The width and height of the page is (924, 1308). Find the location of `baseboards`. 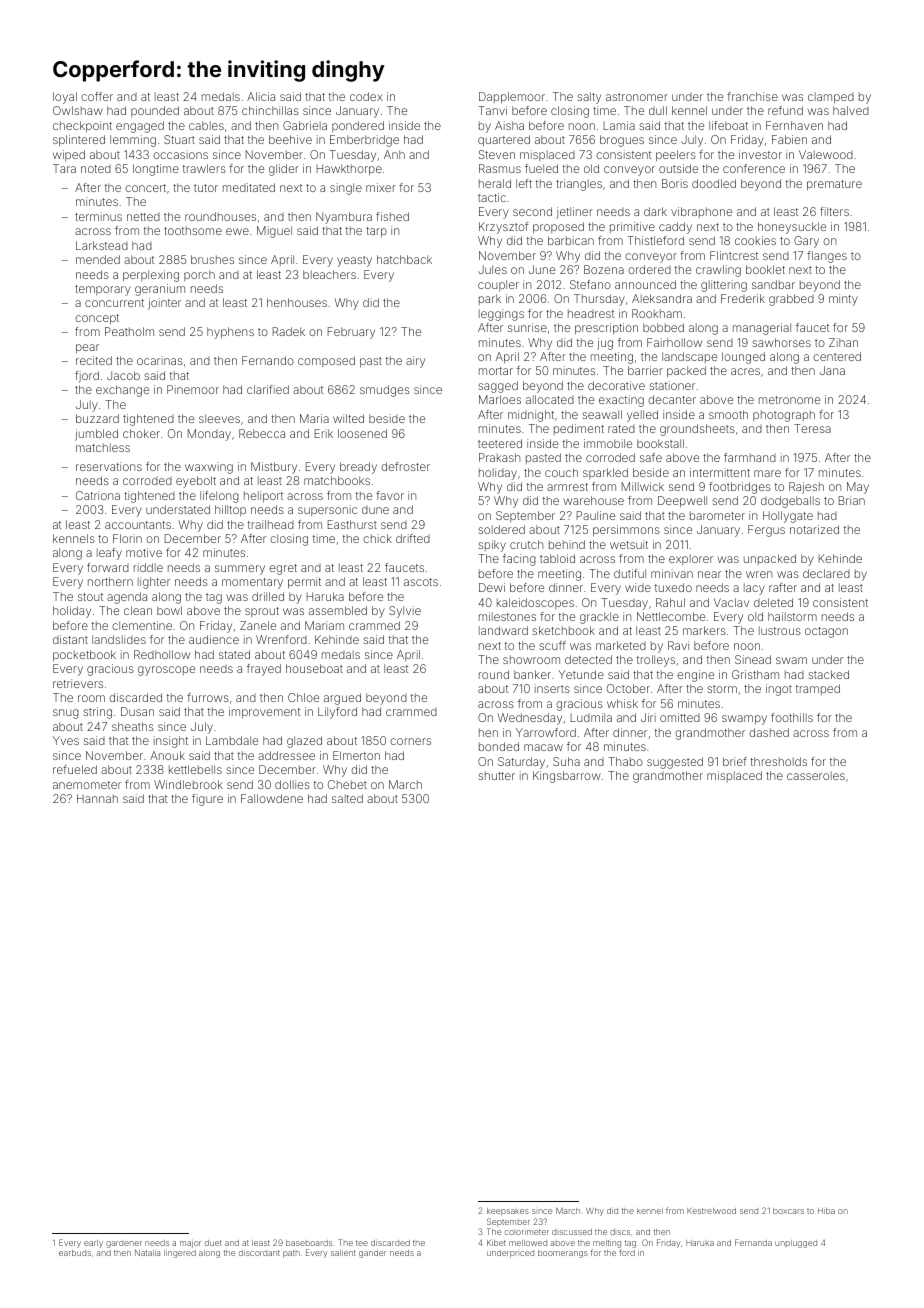

baseboards is located at coordinates (309, 1243).
